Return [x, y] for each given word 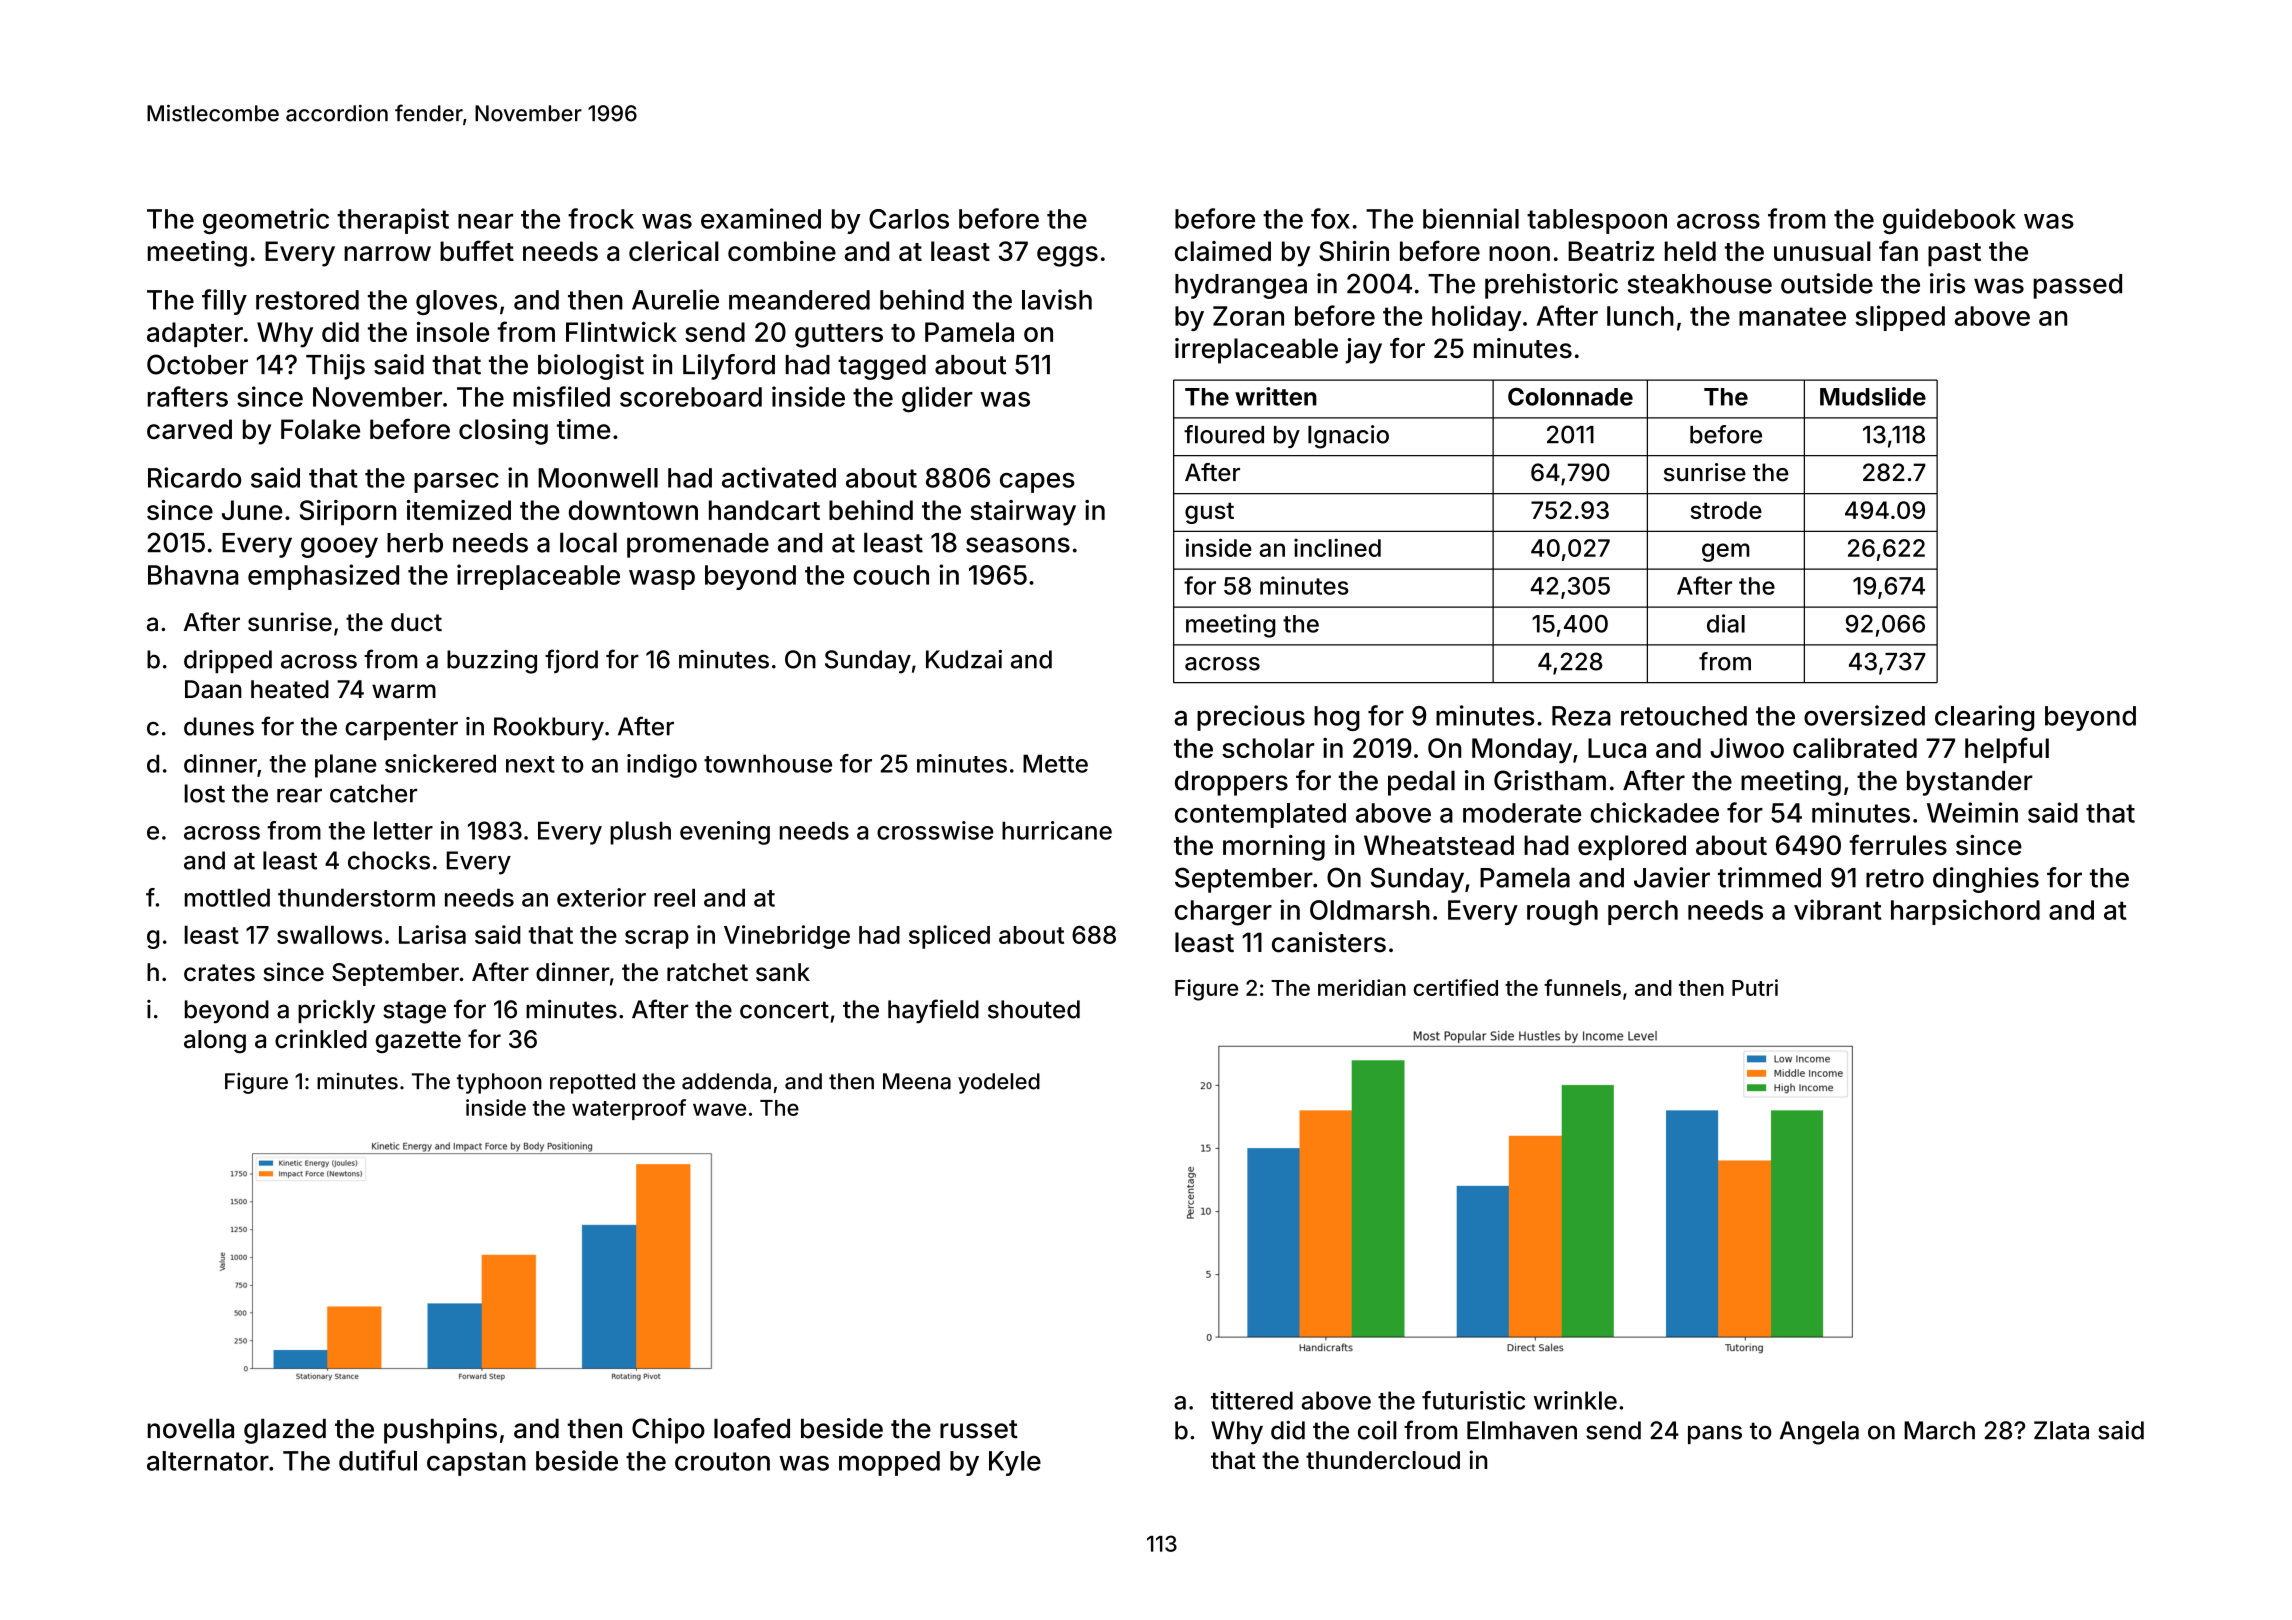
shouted [1034, 1009]
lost [204, 793]
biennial [1471, 218]
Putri [1755, 987]
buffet [477, 250]
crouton [722, 1461]
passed [2077, 286]
